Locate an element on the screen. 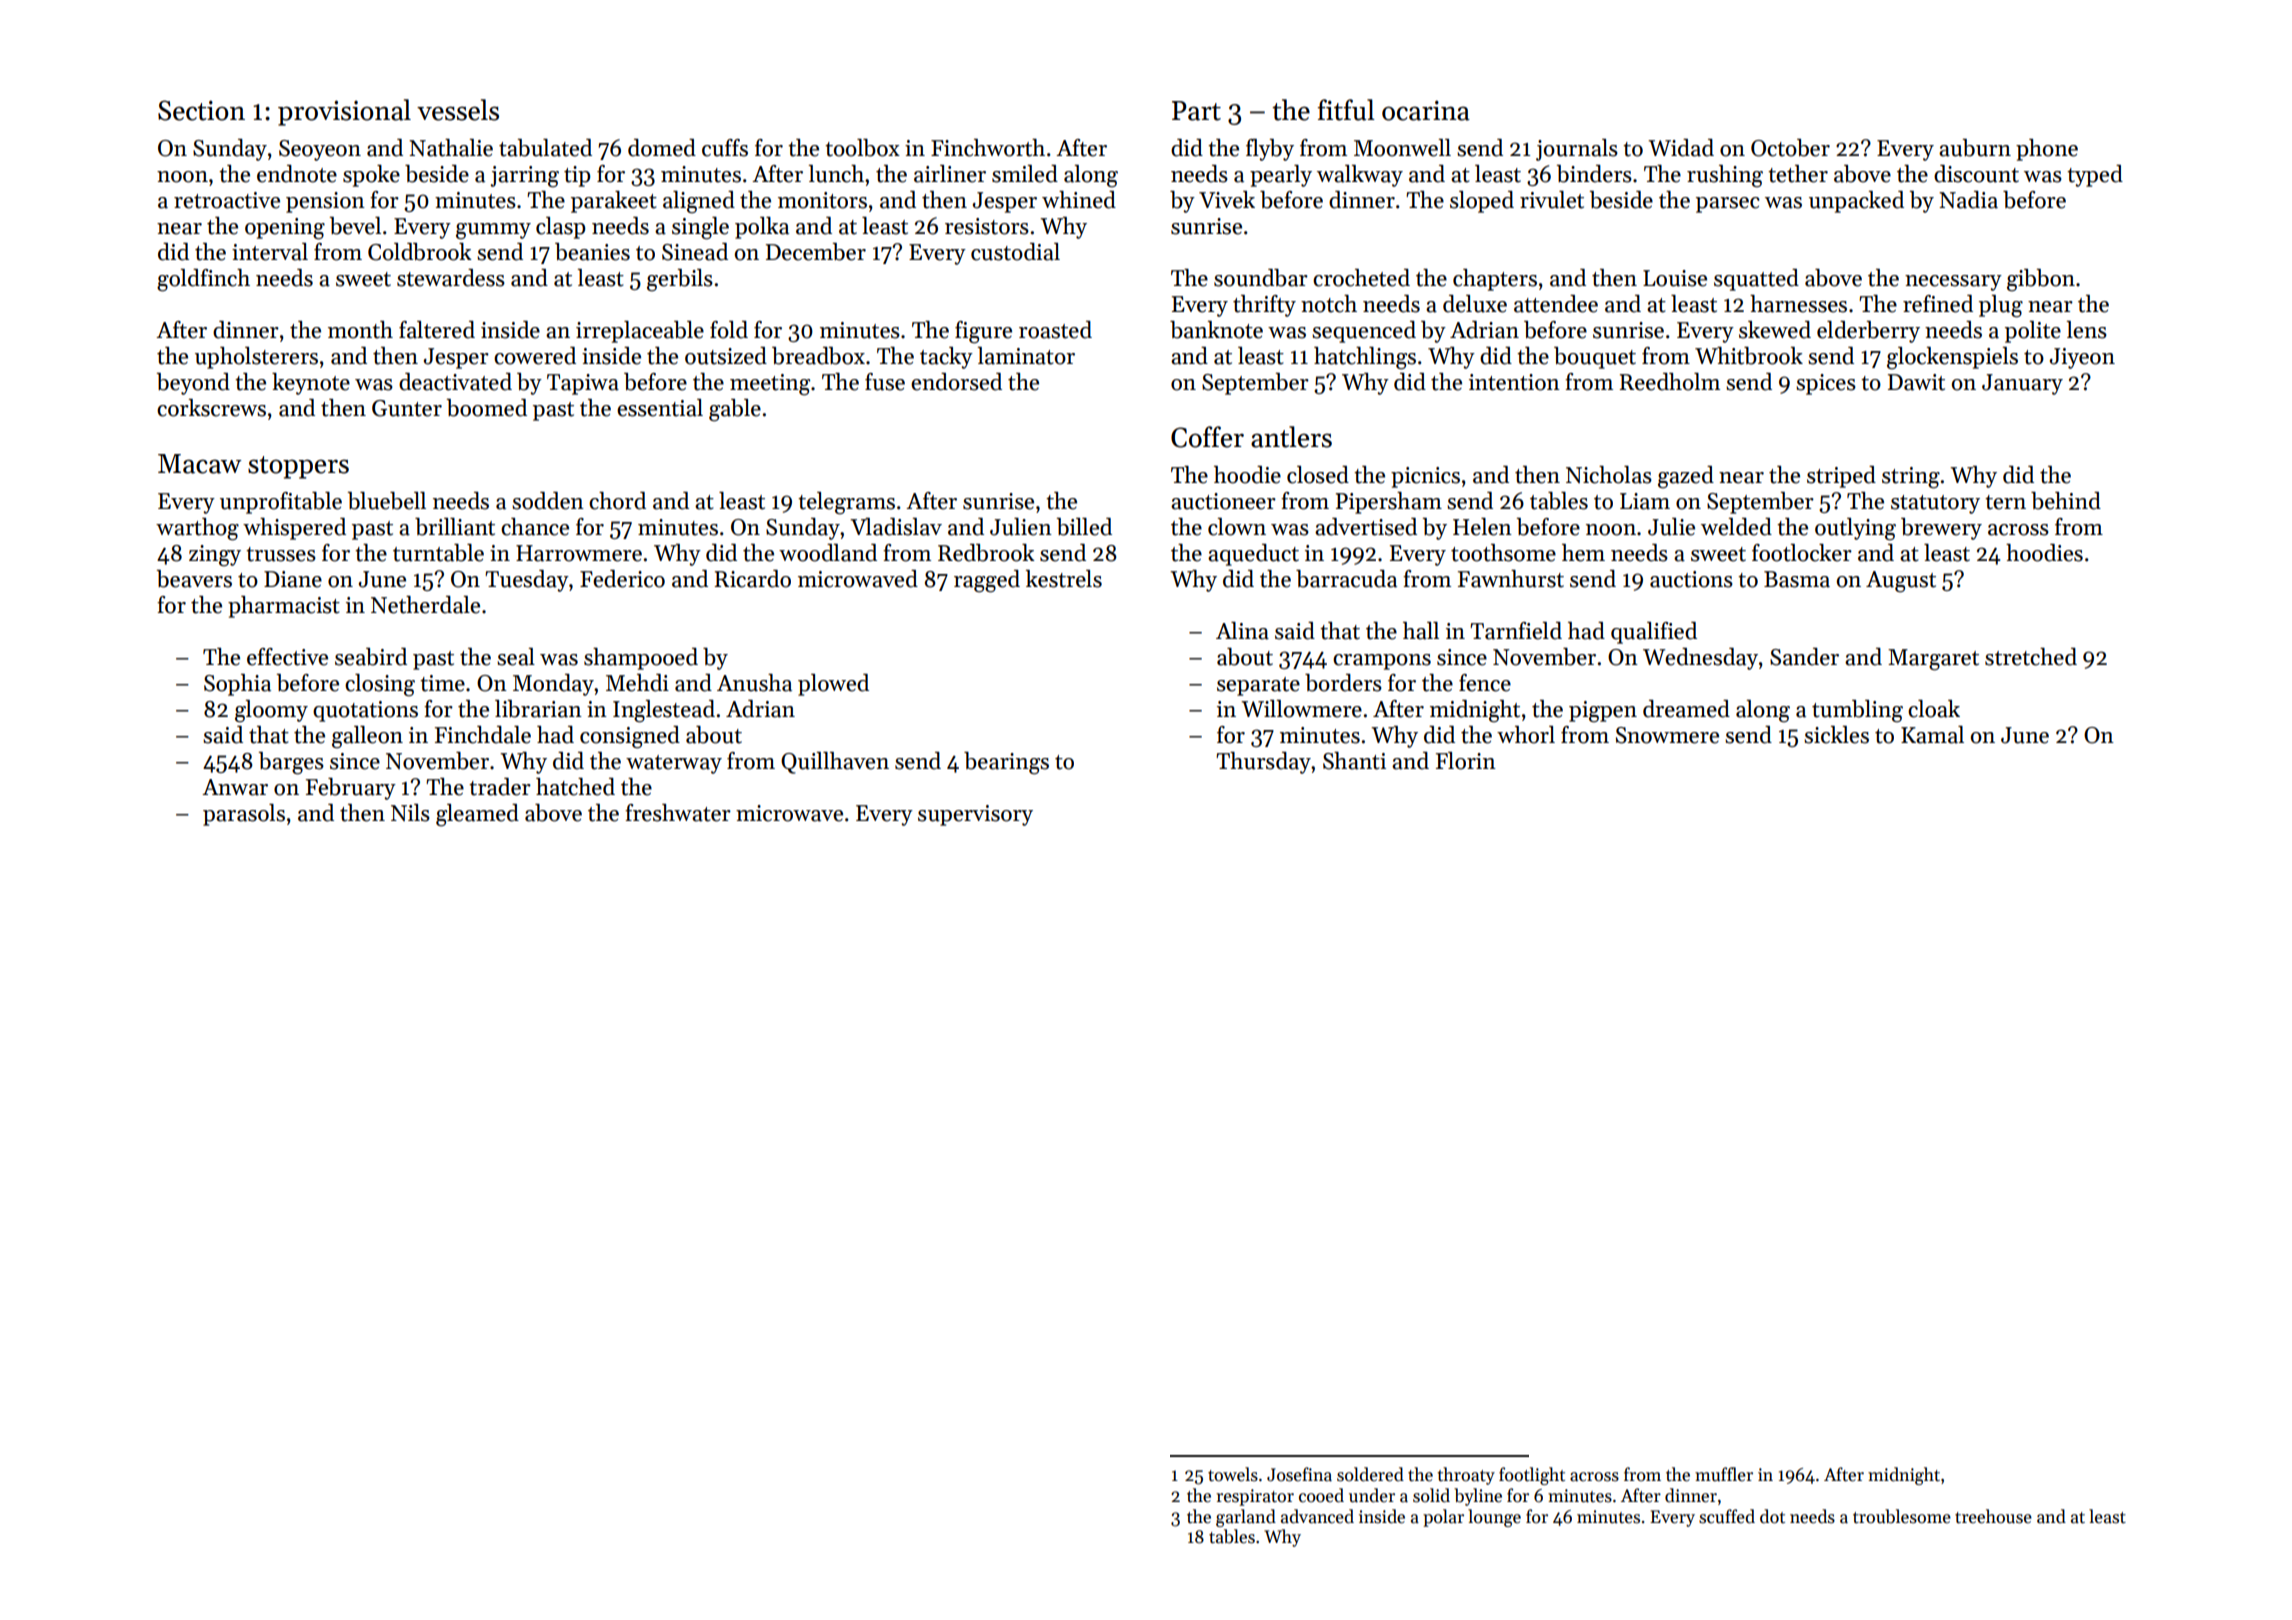  supervisory is located at coordinates (975, 815).
